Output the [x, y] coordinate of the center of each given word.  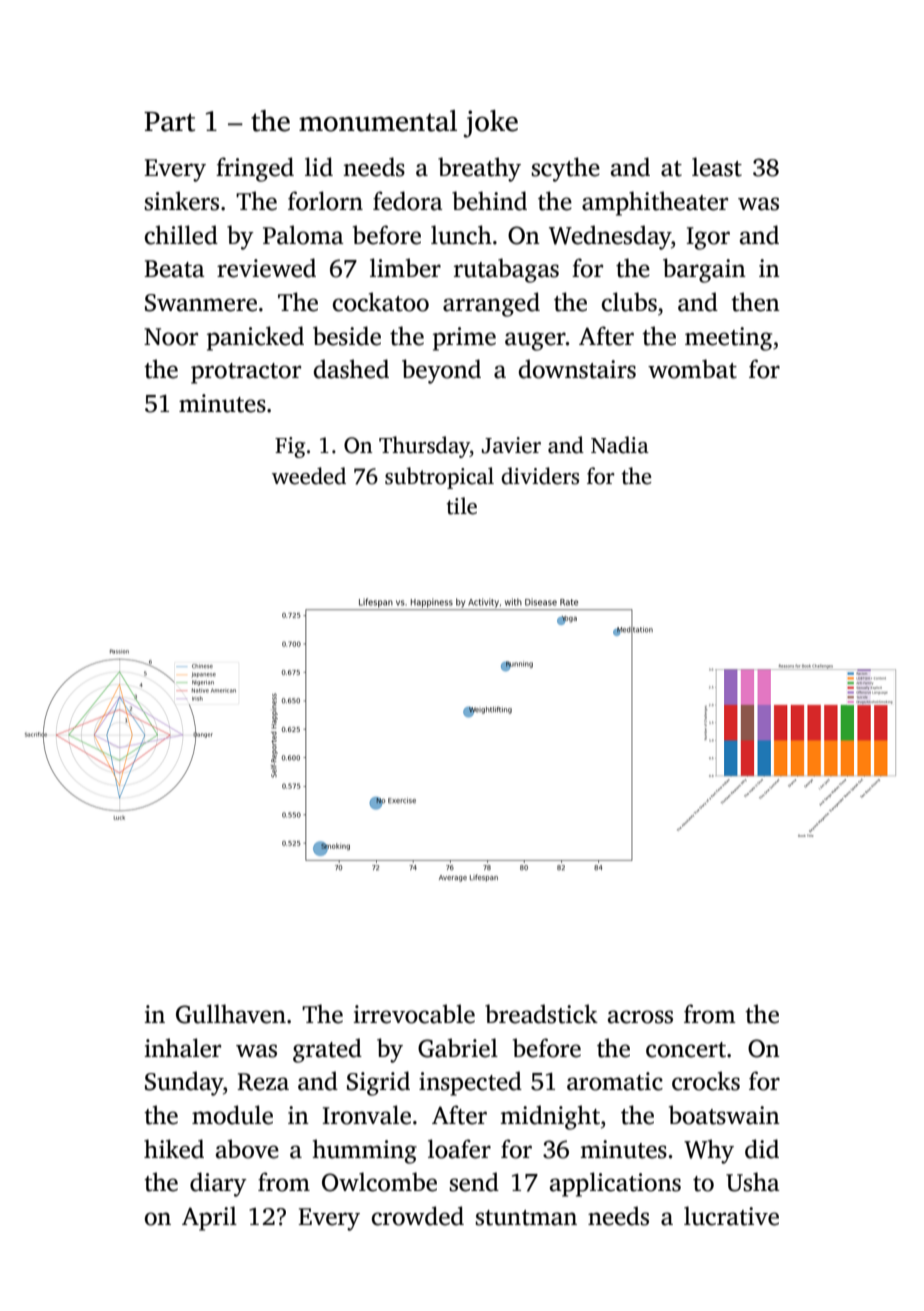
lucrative [731, 1216]
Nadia [620, 445]
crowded [418, 1216]
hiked [174, 1149]
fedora [408, 201]
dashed [351, 369]
